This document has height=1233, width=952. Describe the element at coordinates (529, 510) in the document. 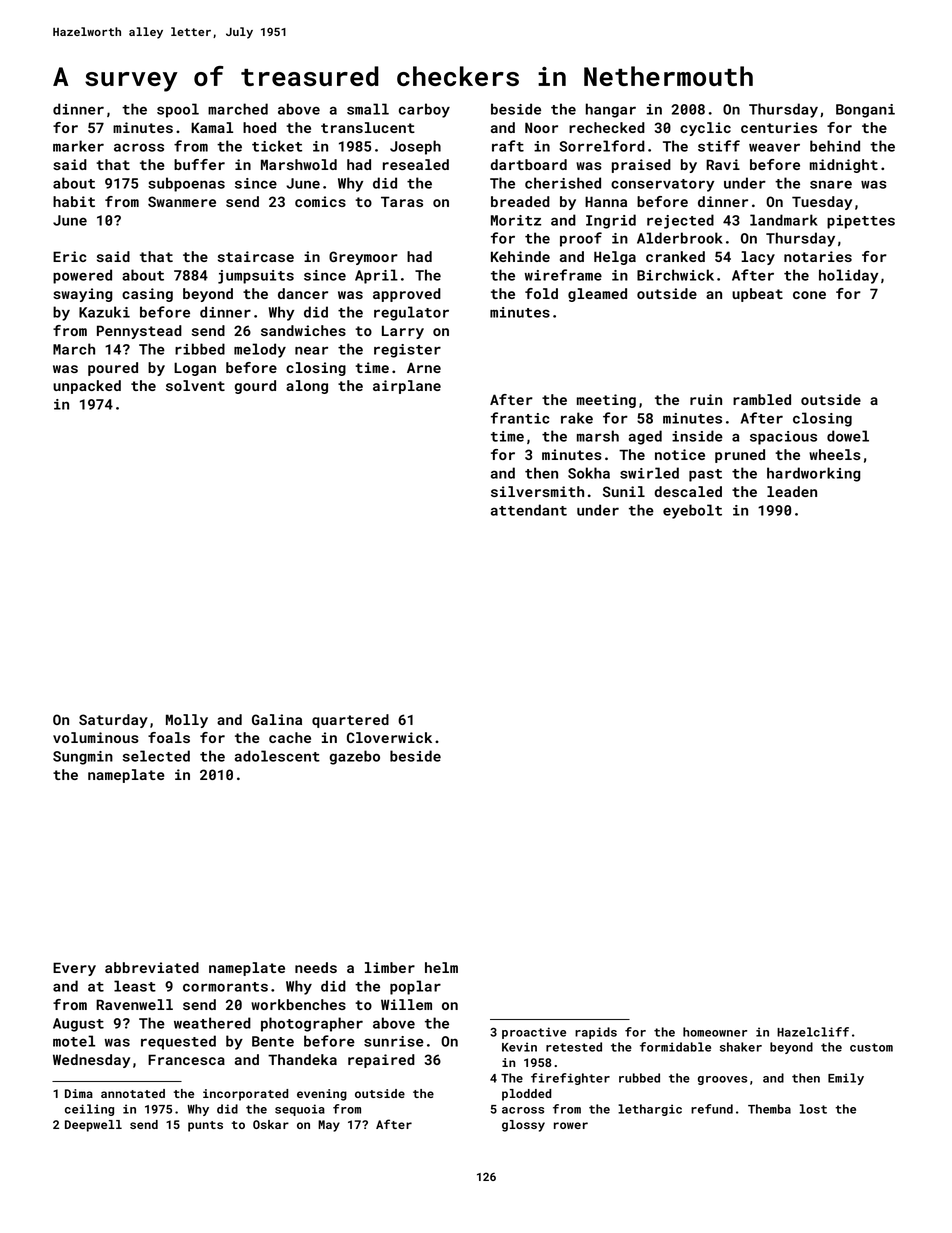

I see `attendant` at that location.
